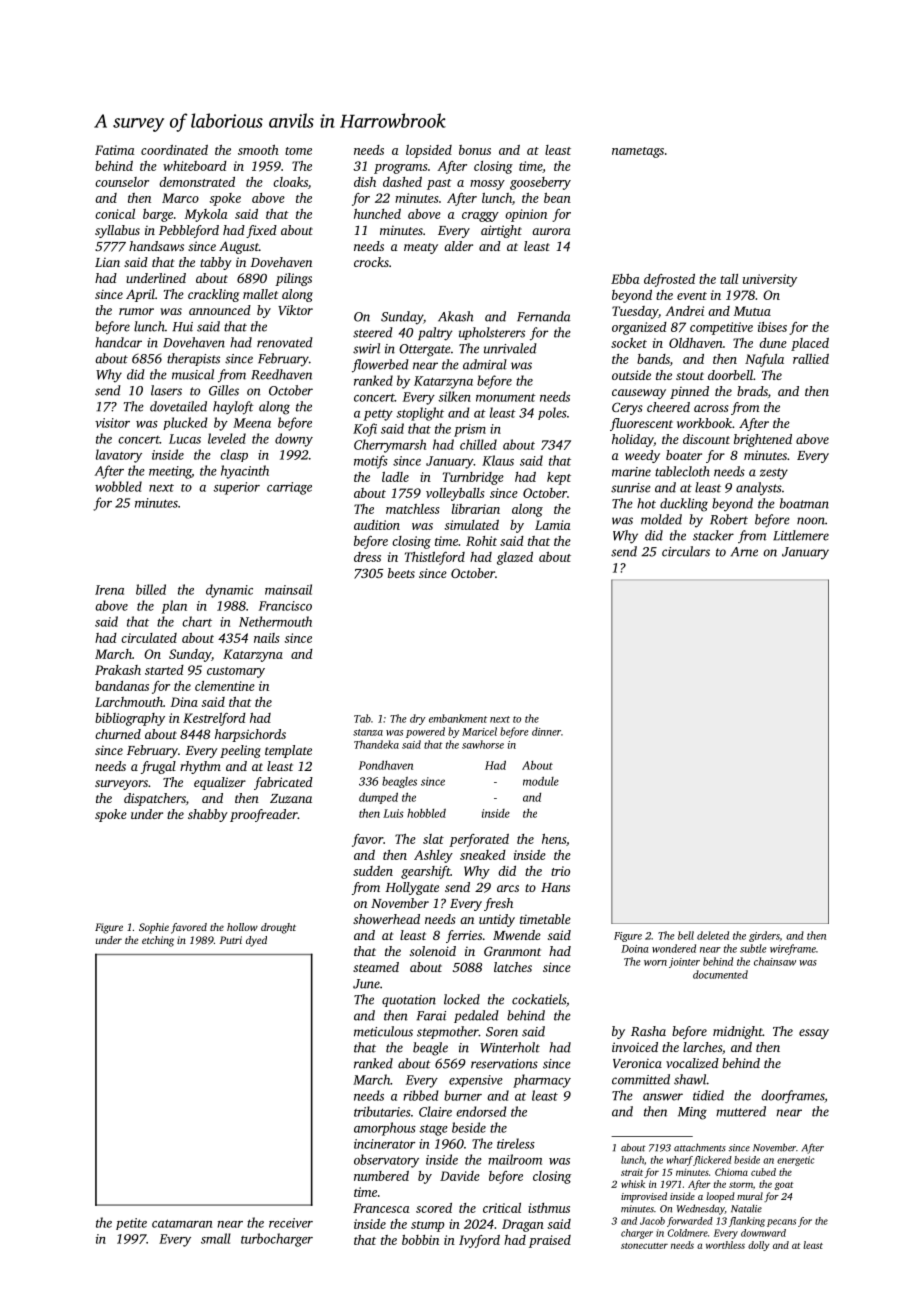 The height and width of the screenshot is (1308, 924). Describe the element at coordinates (236, 672) in the screenshot. I see `customary` at that location.
